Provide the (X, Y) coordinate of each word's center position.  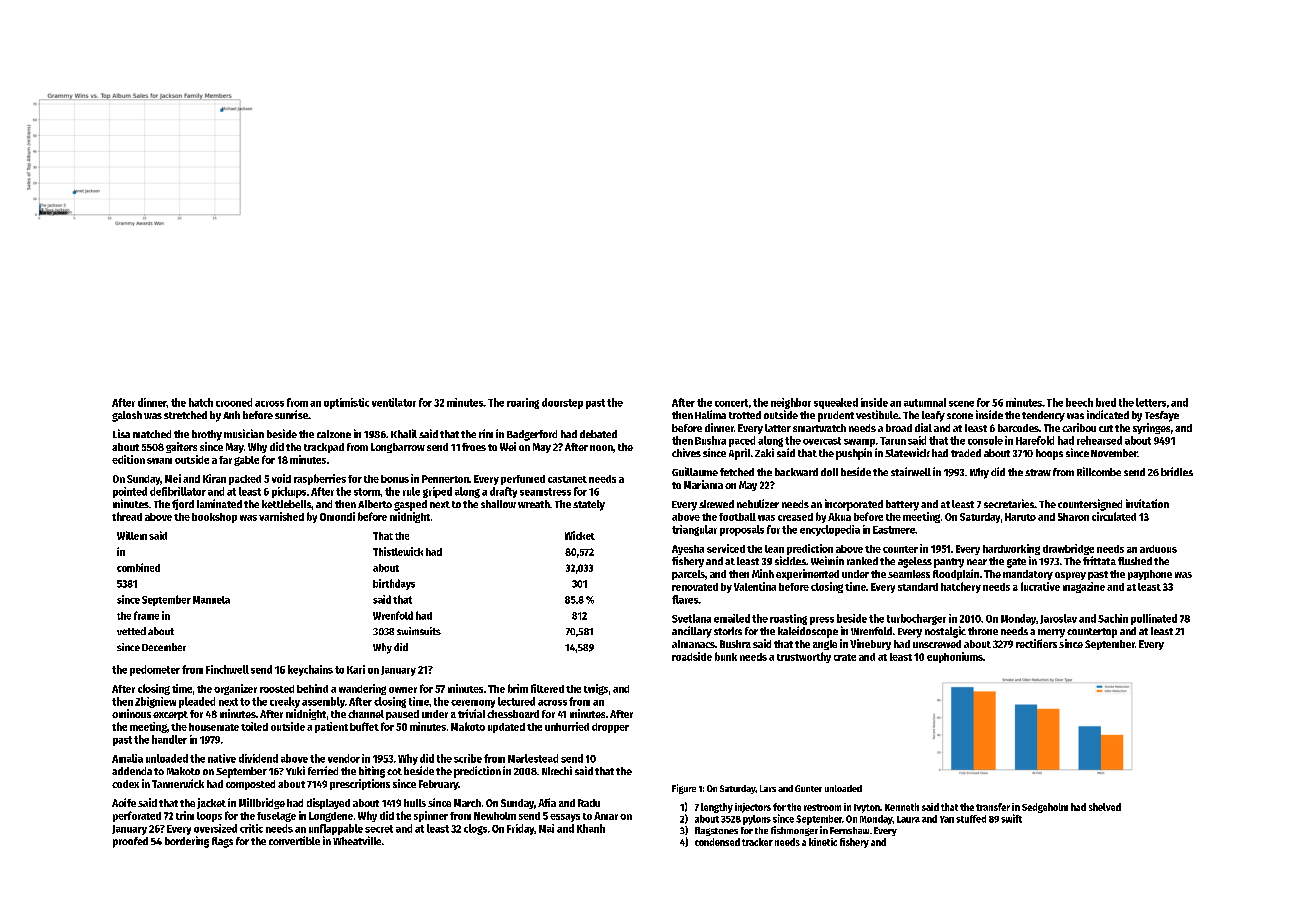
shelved (1105, 807)
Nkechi (557, 770)
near (977, 562)
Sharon (1073, 517)
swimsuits (419, 631)
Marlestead (533, 758)
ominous (131, 713)
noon (601, 448)
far (225, 460)
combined (138, 567)
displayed (328, 803)
